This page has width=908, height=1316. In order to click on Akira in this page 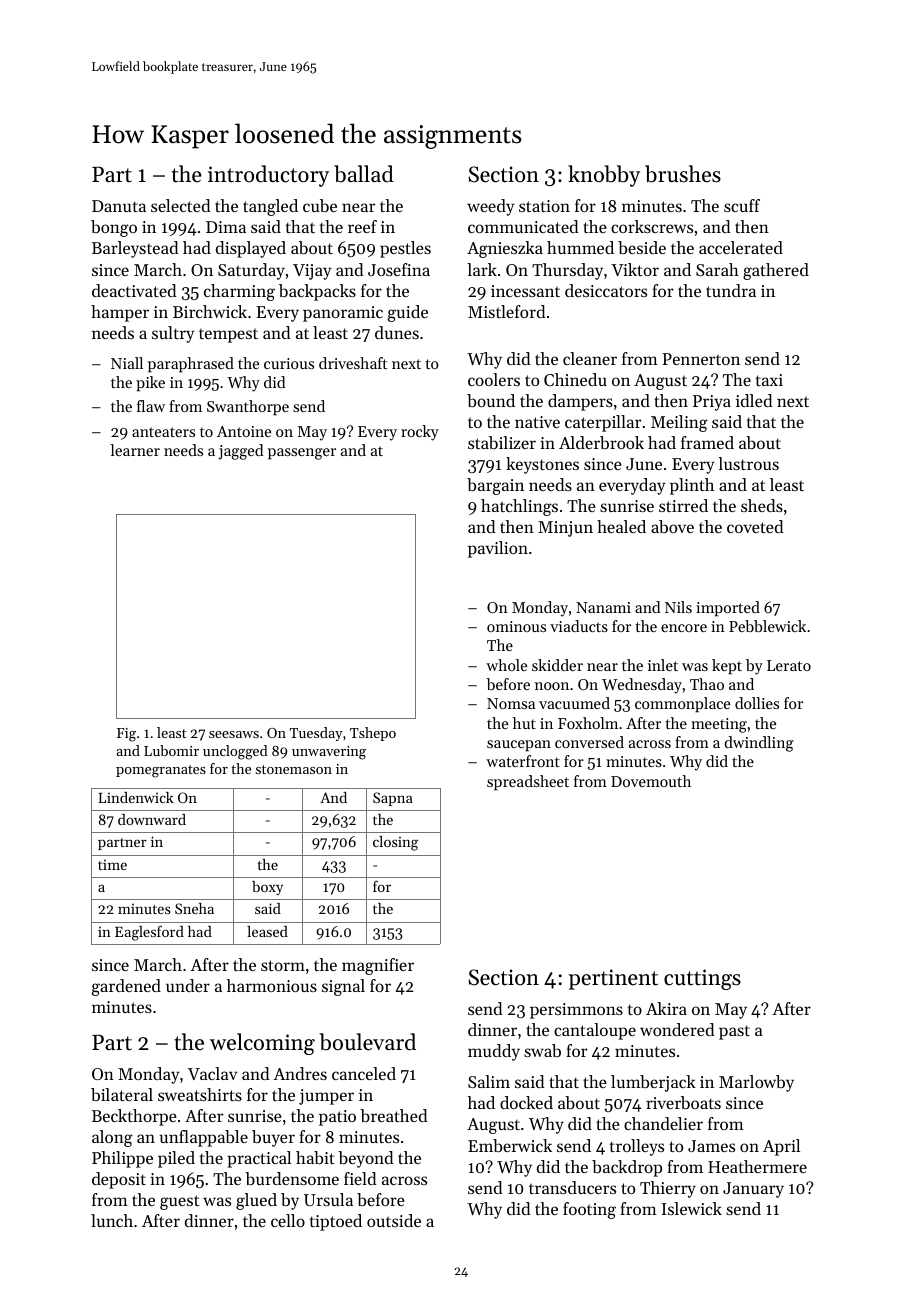, I will do `click(666, 1008)`.
